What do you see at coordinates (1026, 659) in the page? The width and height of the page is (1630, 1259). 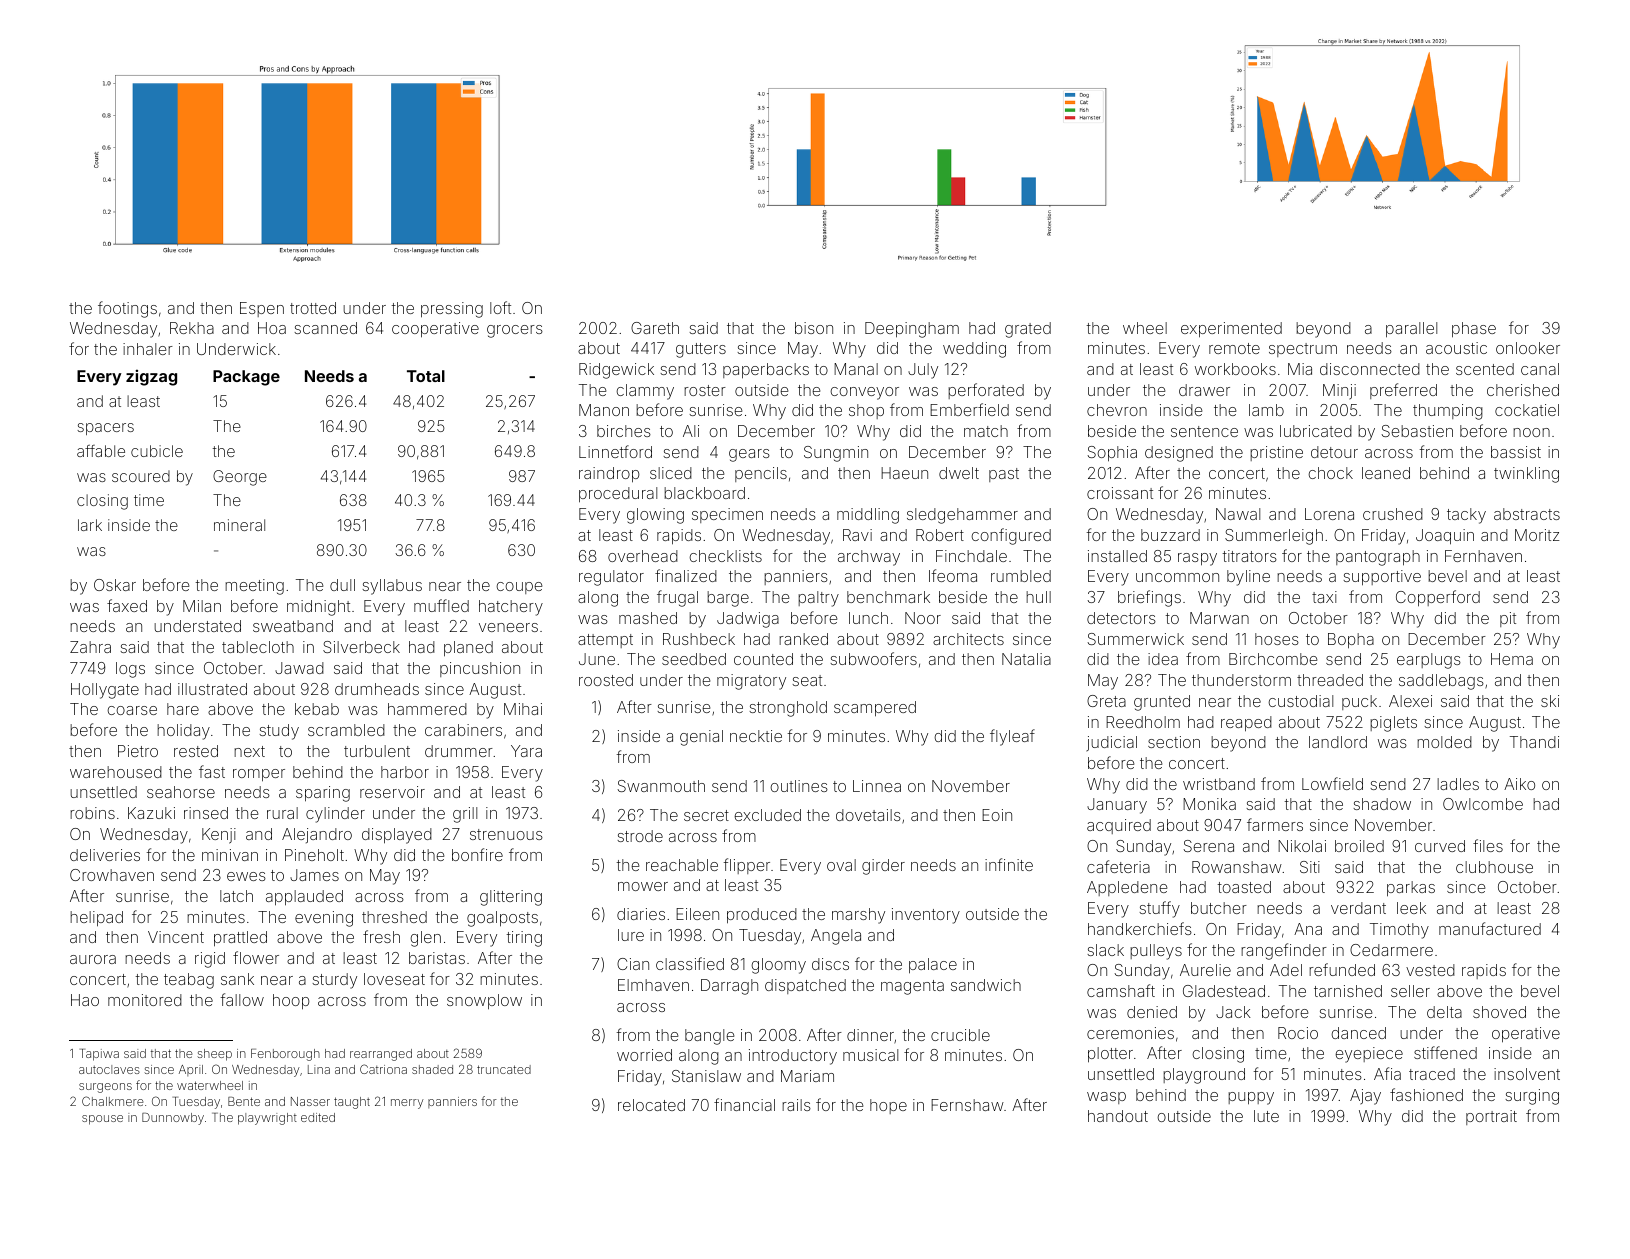 I see `Natalia` at bounding box center [1026, 659].
